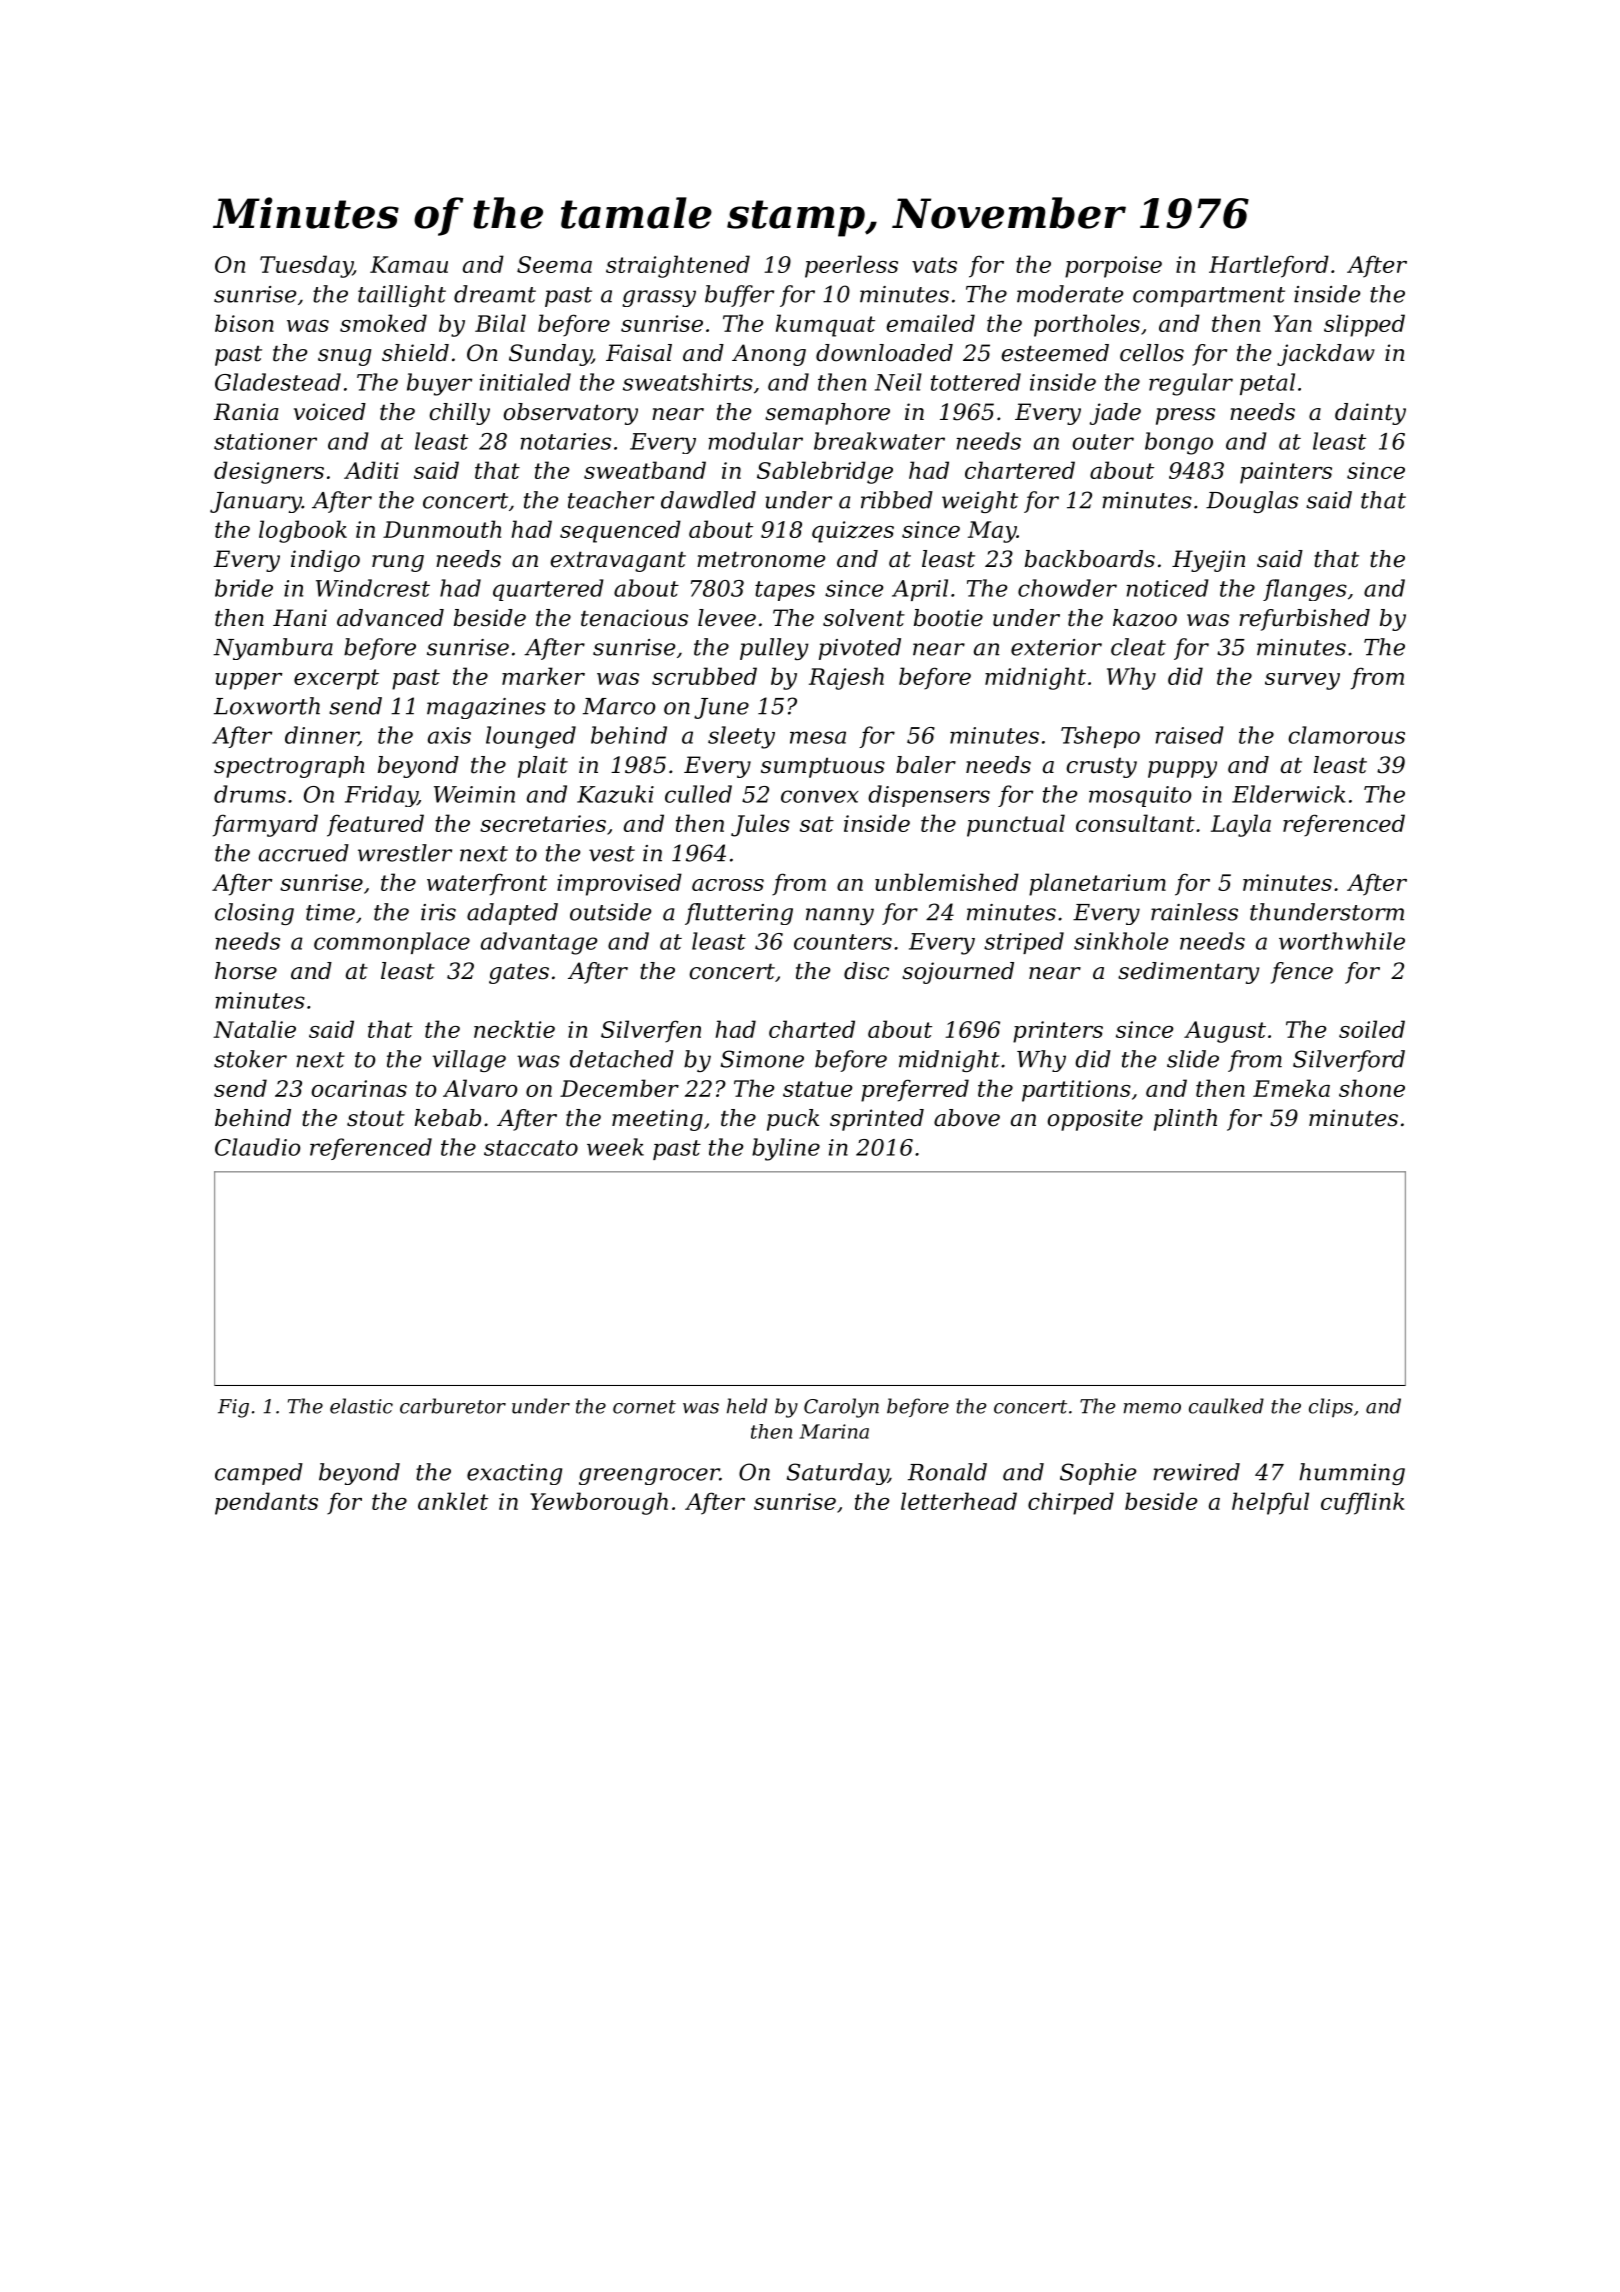 This image has width=1620, height=2292. Describe the element at coordinates (920, 590) in the image. I see `April` at that location.
